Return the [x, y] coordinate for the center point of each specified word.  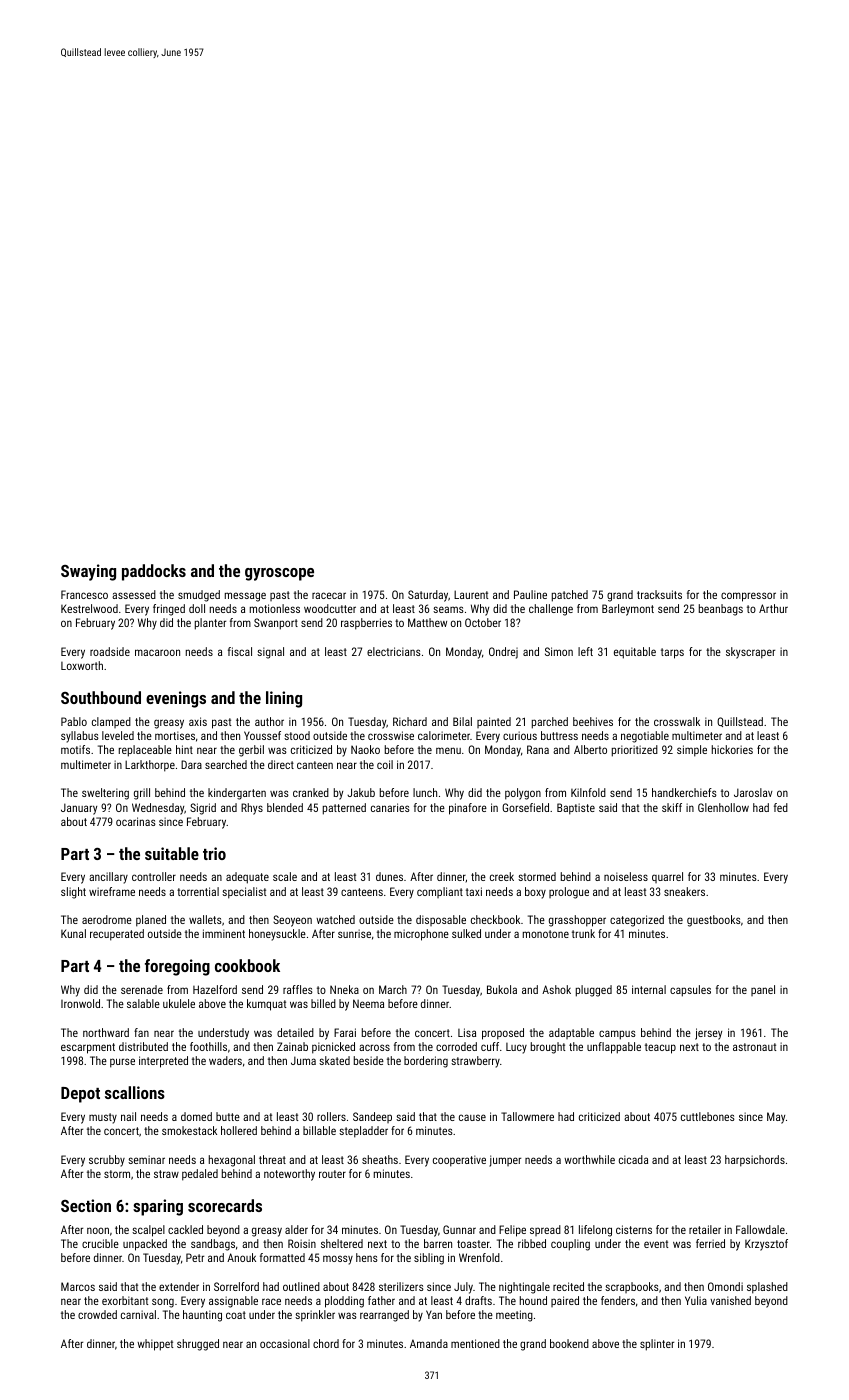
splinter [657, 1345]
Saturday [428, 596]
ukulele [179, 1003]
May [776, 1118]
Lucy [516, 1048]
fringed [169, 610]
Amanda [429, 1343]
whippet [155, 1345]
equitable [635, 653]
